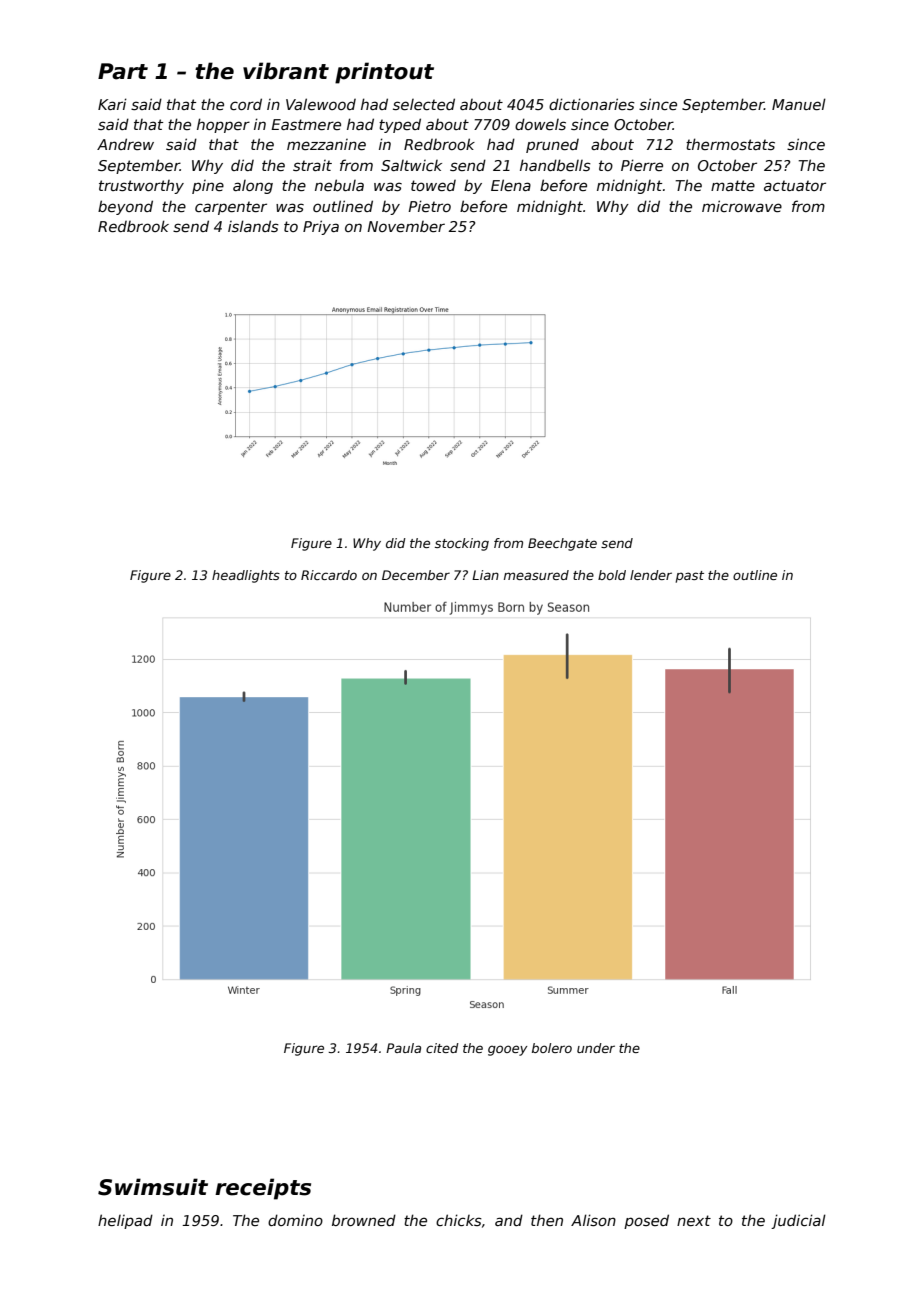 The height and width of the document is (1308, 924). What do you see at coordinates (651, 575) in the document?
I see `lender` at bounding box center [651, 575].
